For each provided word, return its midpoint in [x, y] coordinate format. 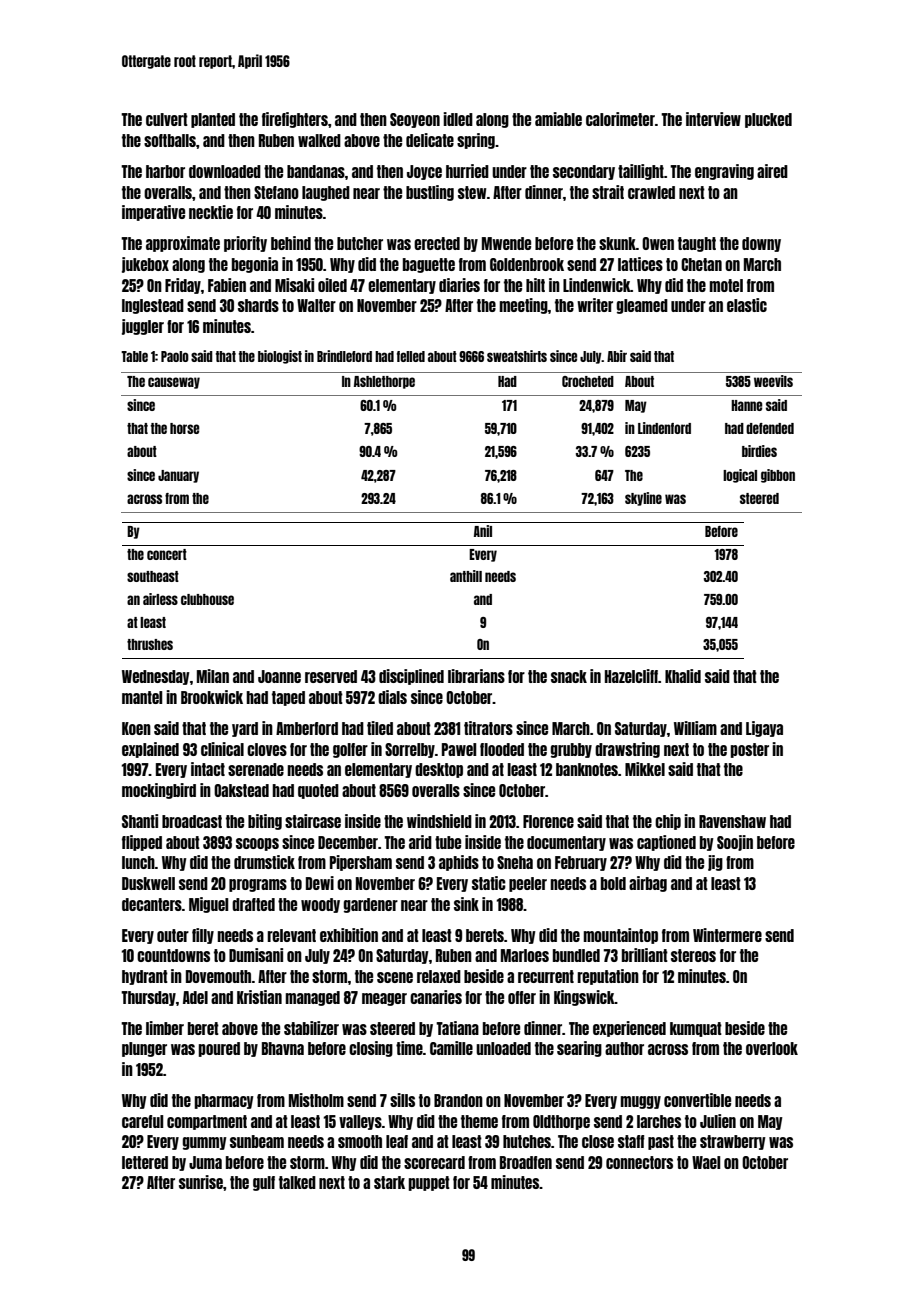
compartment [207, 1122]
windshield [439, 821]
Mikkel [645, 769]
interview [713, 119]
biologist [280, 357]
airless [160, 599]
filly [203, 936]
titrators [488, 728]
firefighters [295, 120]
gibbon [778, 476]
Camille [451, 1048]
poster [749, 750]
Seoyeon [415, 120]
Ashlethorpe [384, 382]
